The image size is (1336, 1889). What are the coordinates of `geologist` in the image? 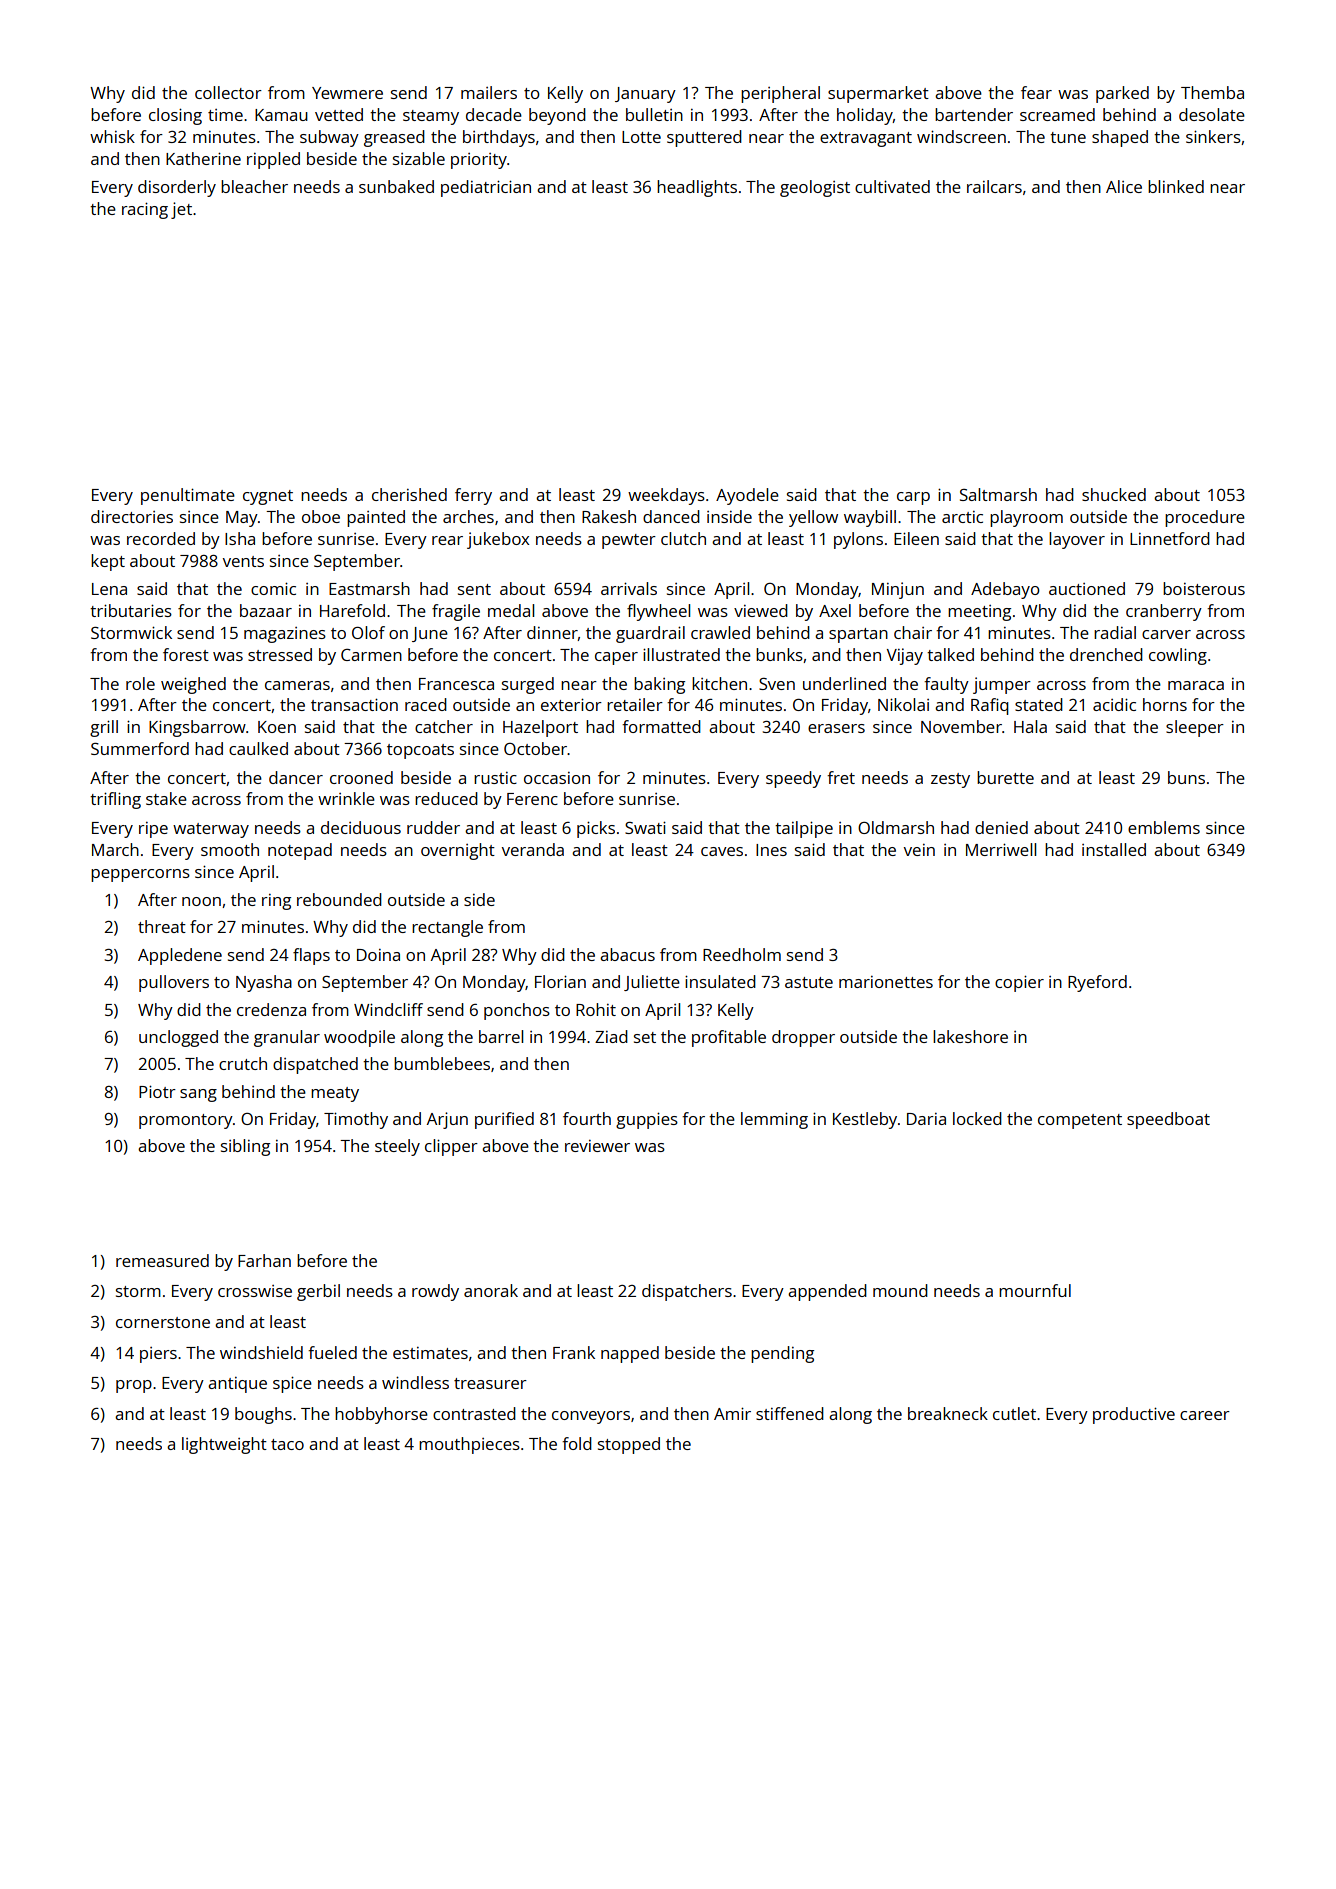 It's located at (815, 188).
